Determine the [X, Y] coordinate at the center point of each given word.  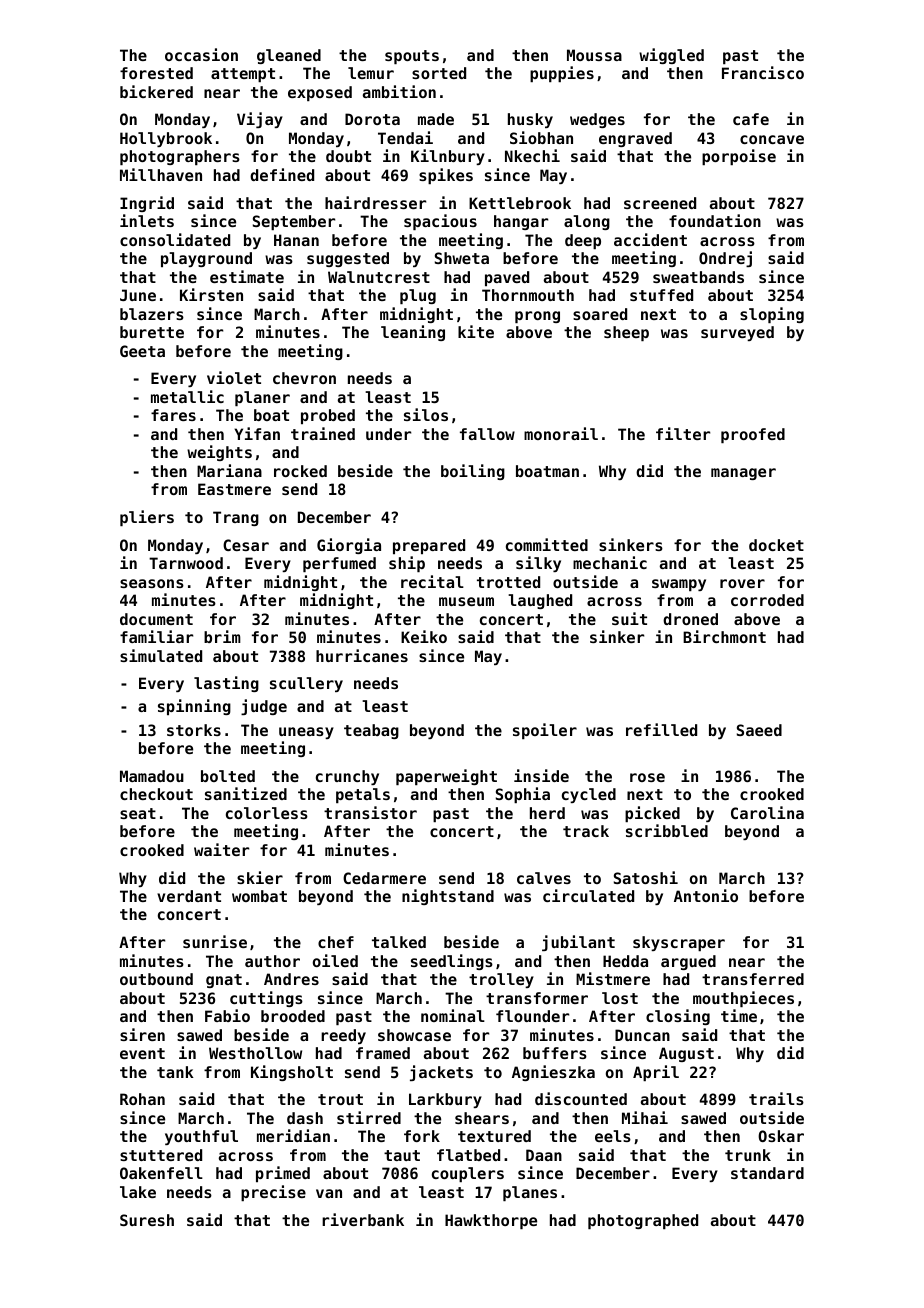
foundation [715, 220]
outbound [156, 979]
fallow [487, 434]
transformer [537, 998]
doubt [348, 156]
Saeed [759, 730]
